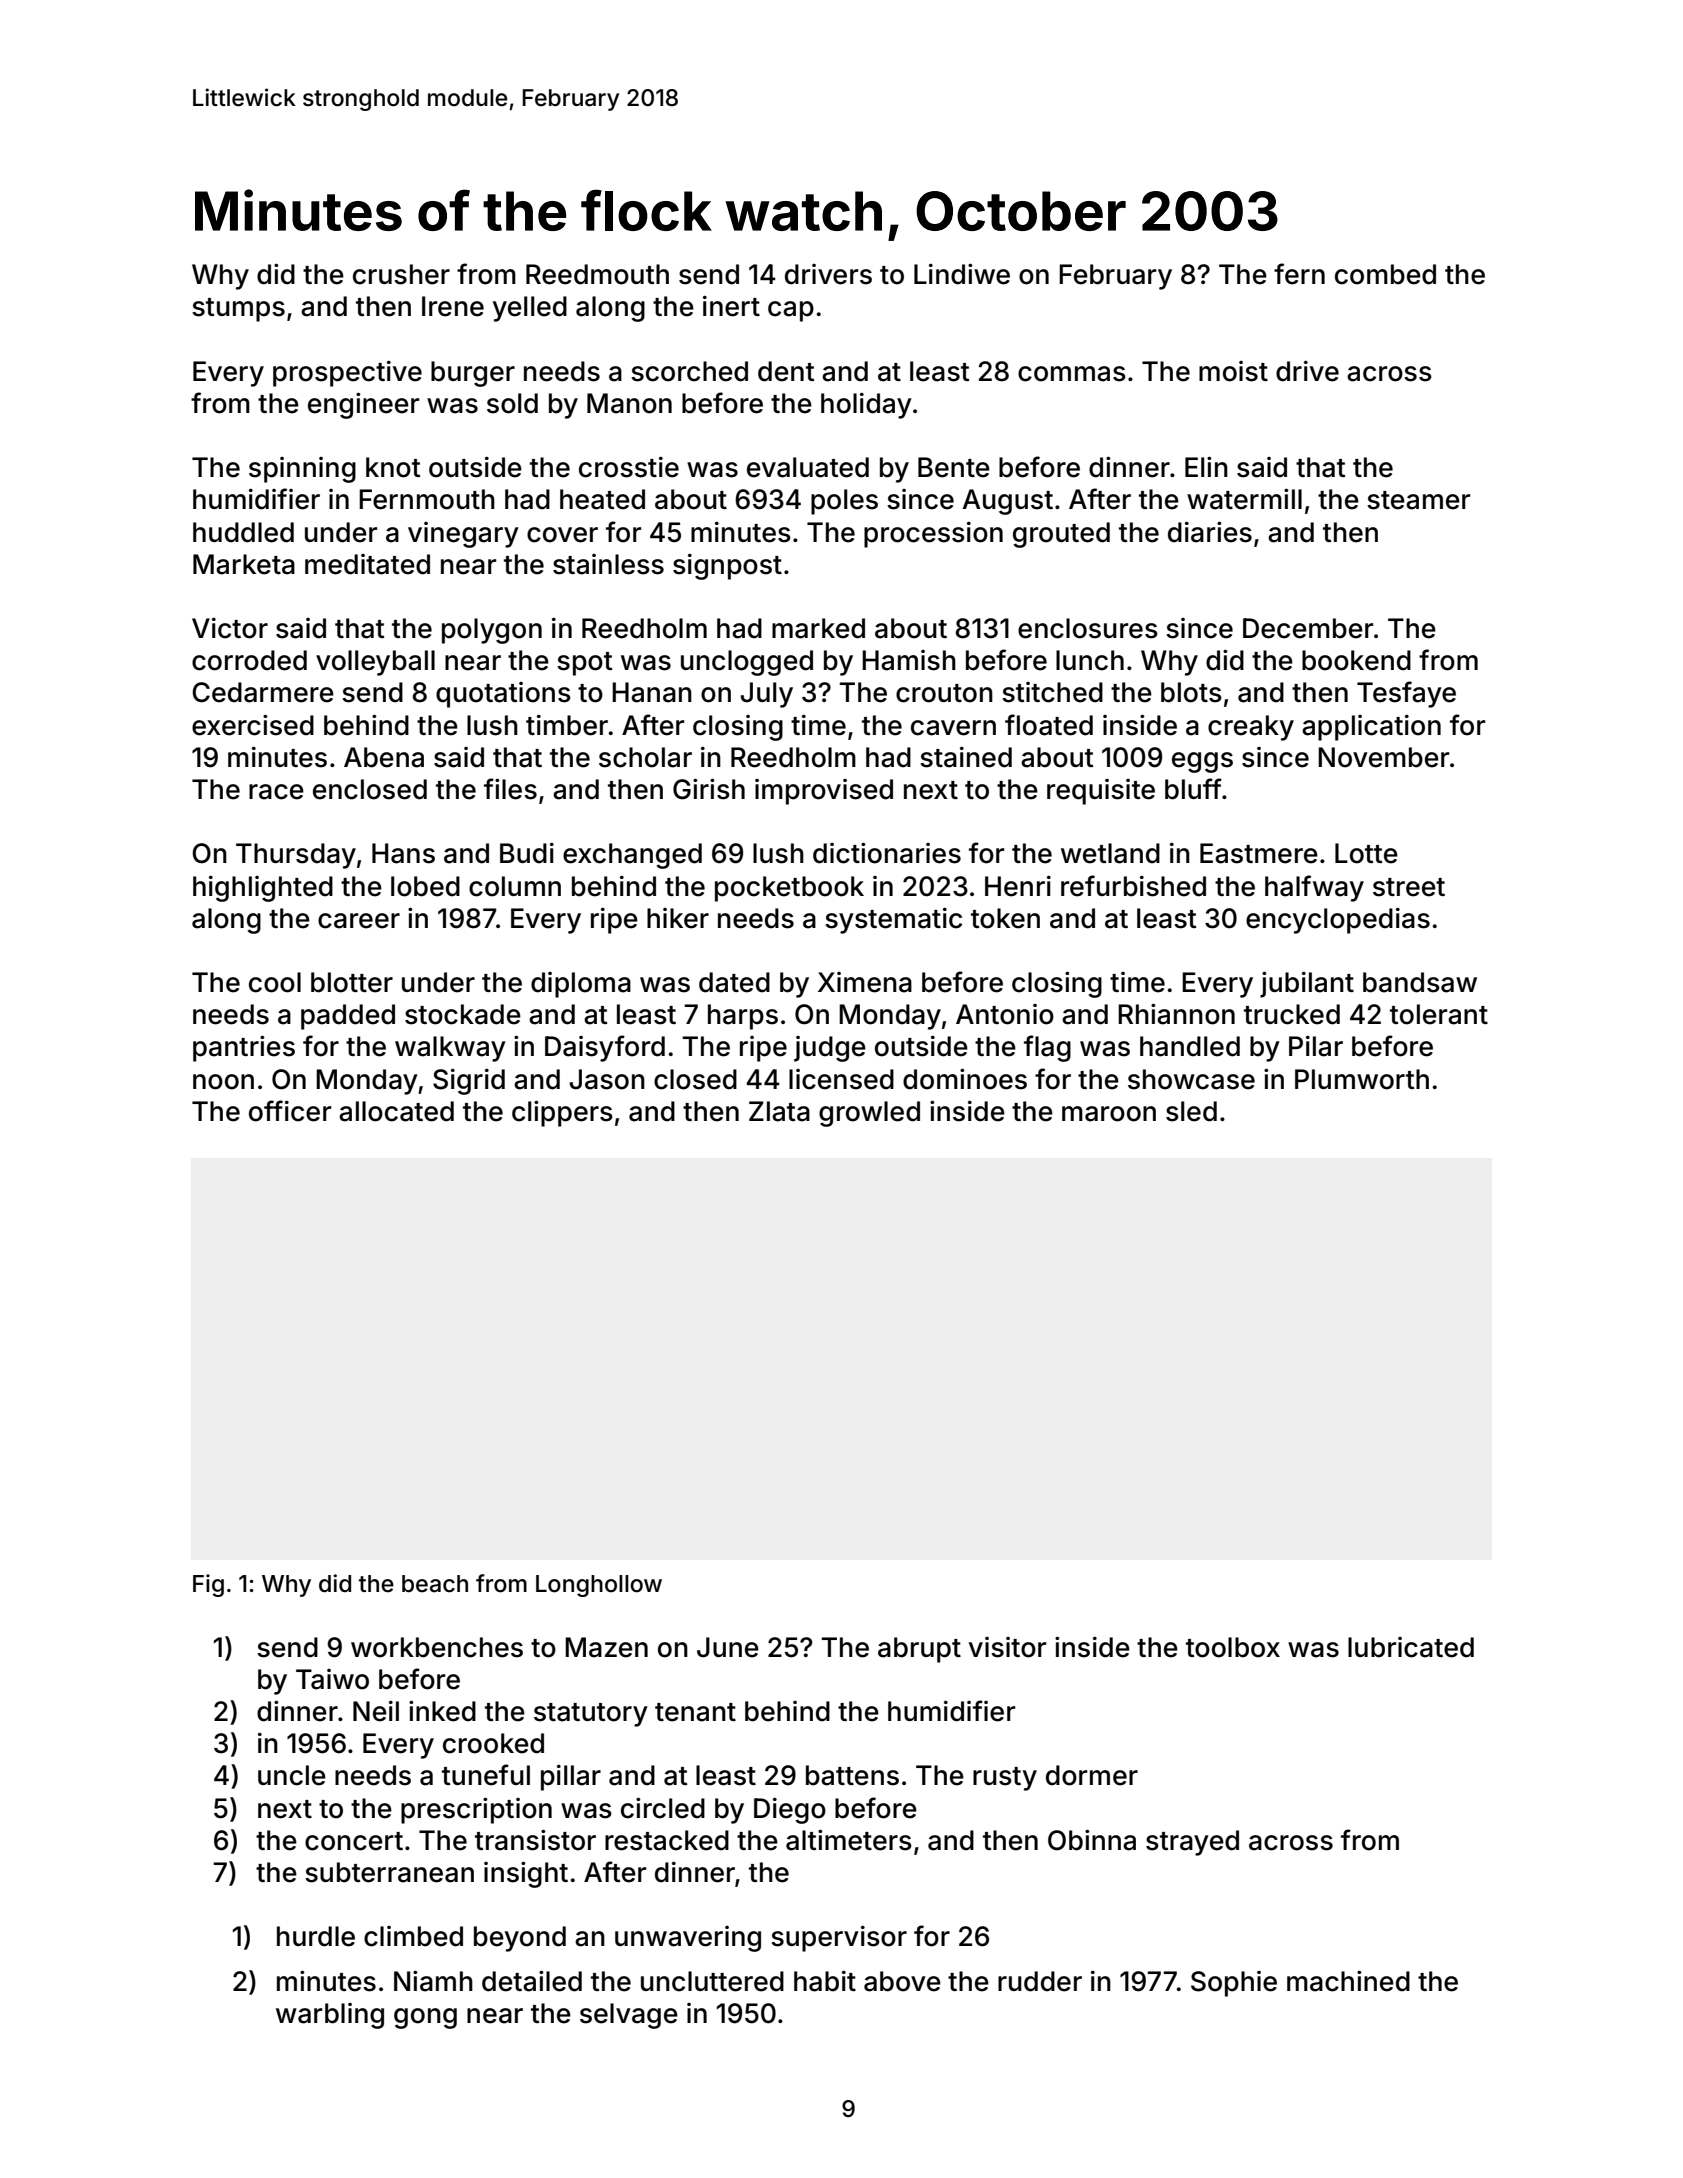  Describe the element at coordinates (962, 274) in the image. I see `Lindiwe` at that location.
